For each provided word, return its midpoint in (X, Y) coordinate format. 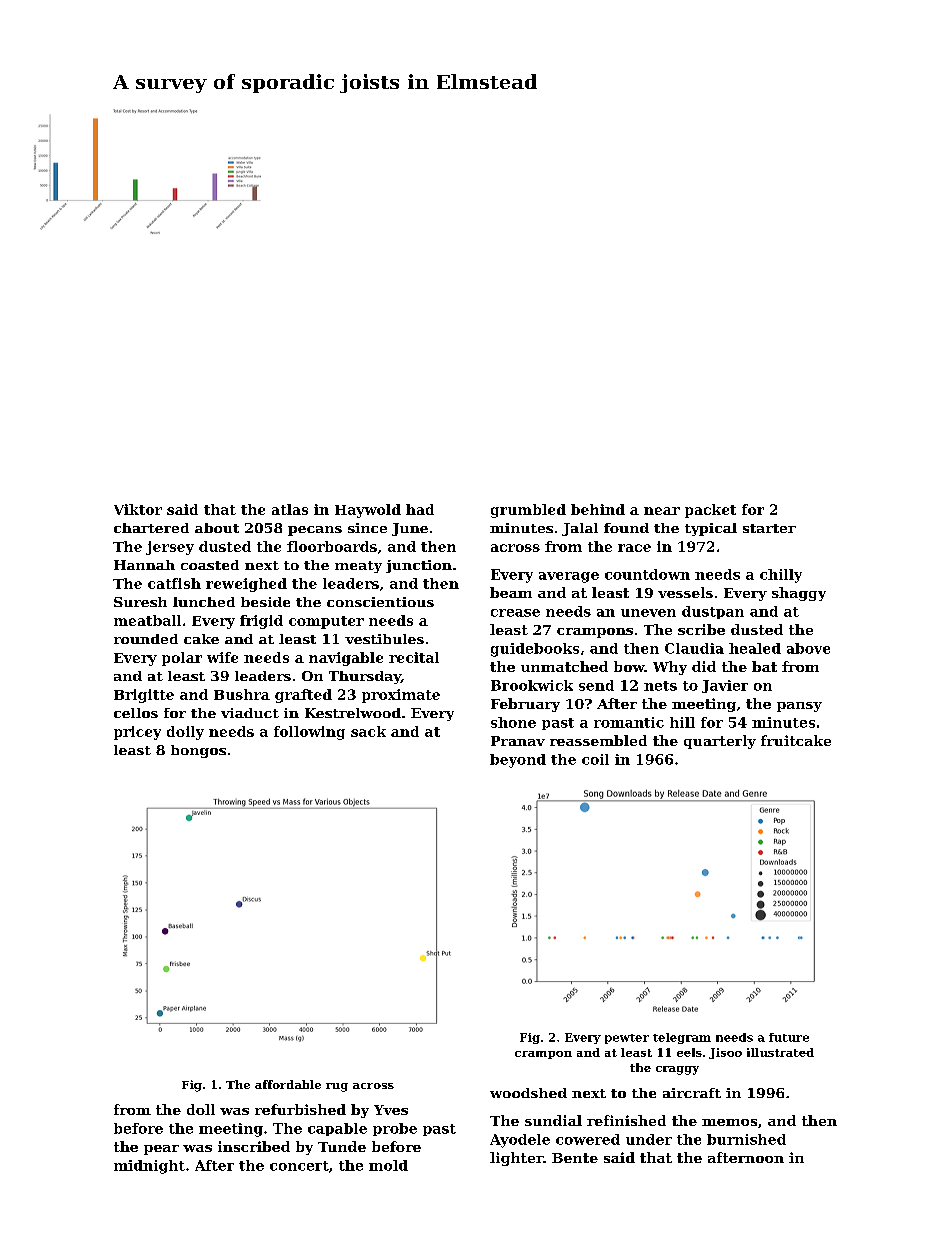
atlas (290, 509)
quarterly (720, 742)
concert (299, 1166)
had (420, 509)
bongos (198, 751)
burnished (746, 1139)
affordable (288, 1084)
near (662, 511)
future (789, 1037)
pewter (627, 1039)
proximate (401, 696)
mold (388, 1165)
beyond (518, 761)
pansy (799, 707)
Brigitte (144, 696)
